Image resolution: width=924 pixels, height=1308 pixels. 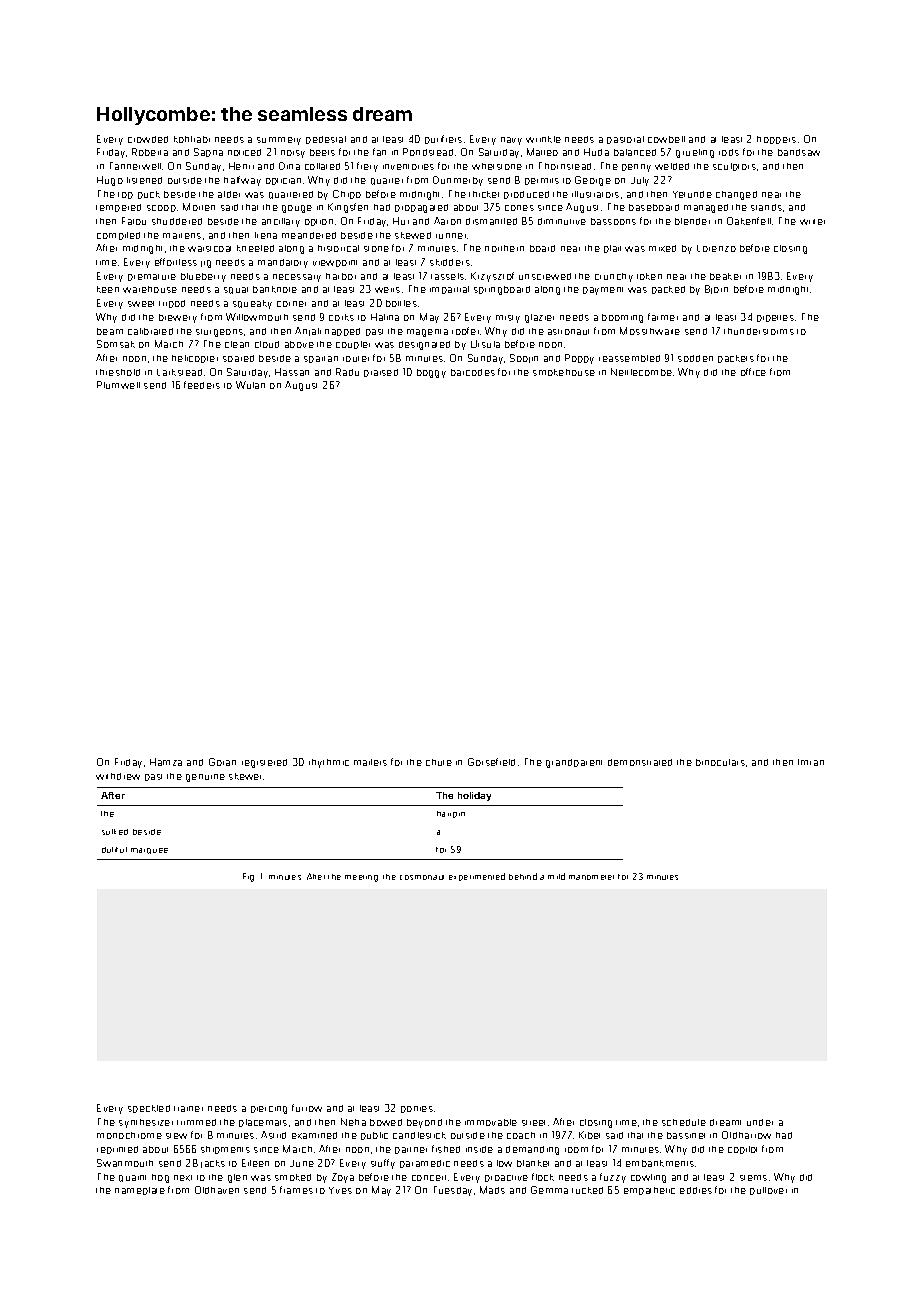 What do you see at coordinates (811, 762) in the screenshot?
I see `Imran` at bounding box center [811, 762].
